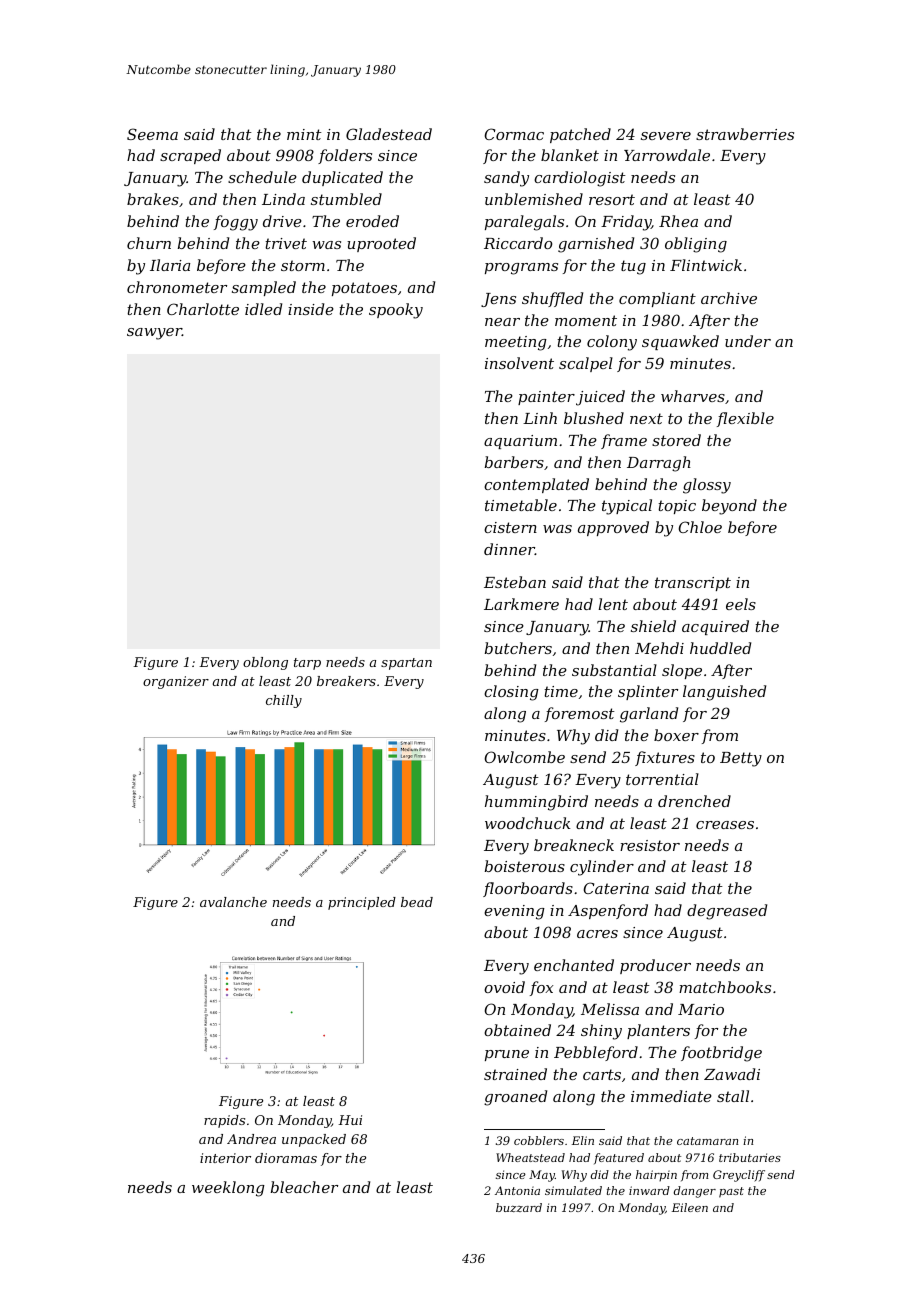 The width and height of the screenshot is (924, 1314). Describe the element at coordinates (389, 134) in the screenshot. I see `Gladestead` at that location.
